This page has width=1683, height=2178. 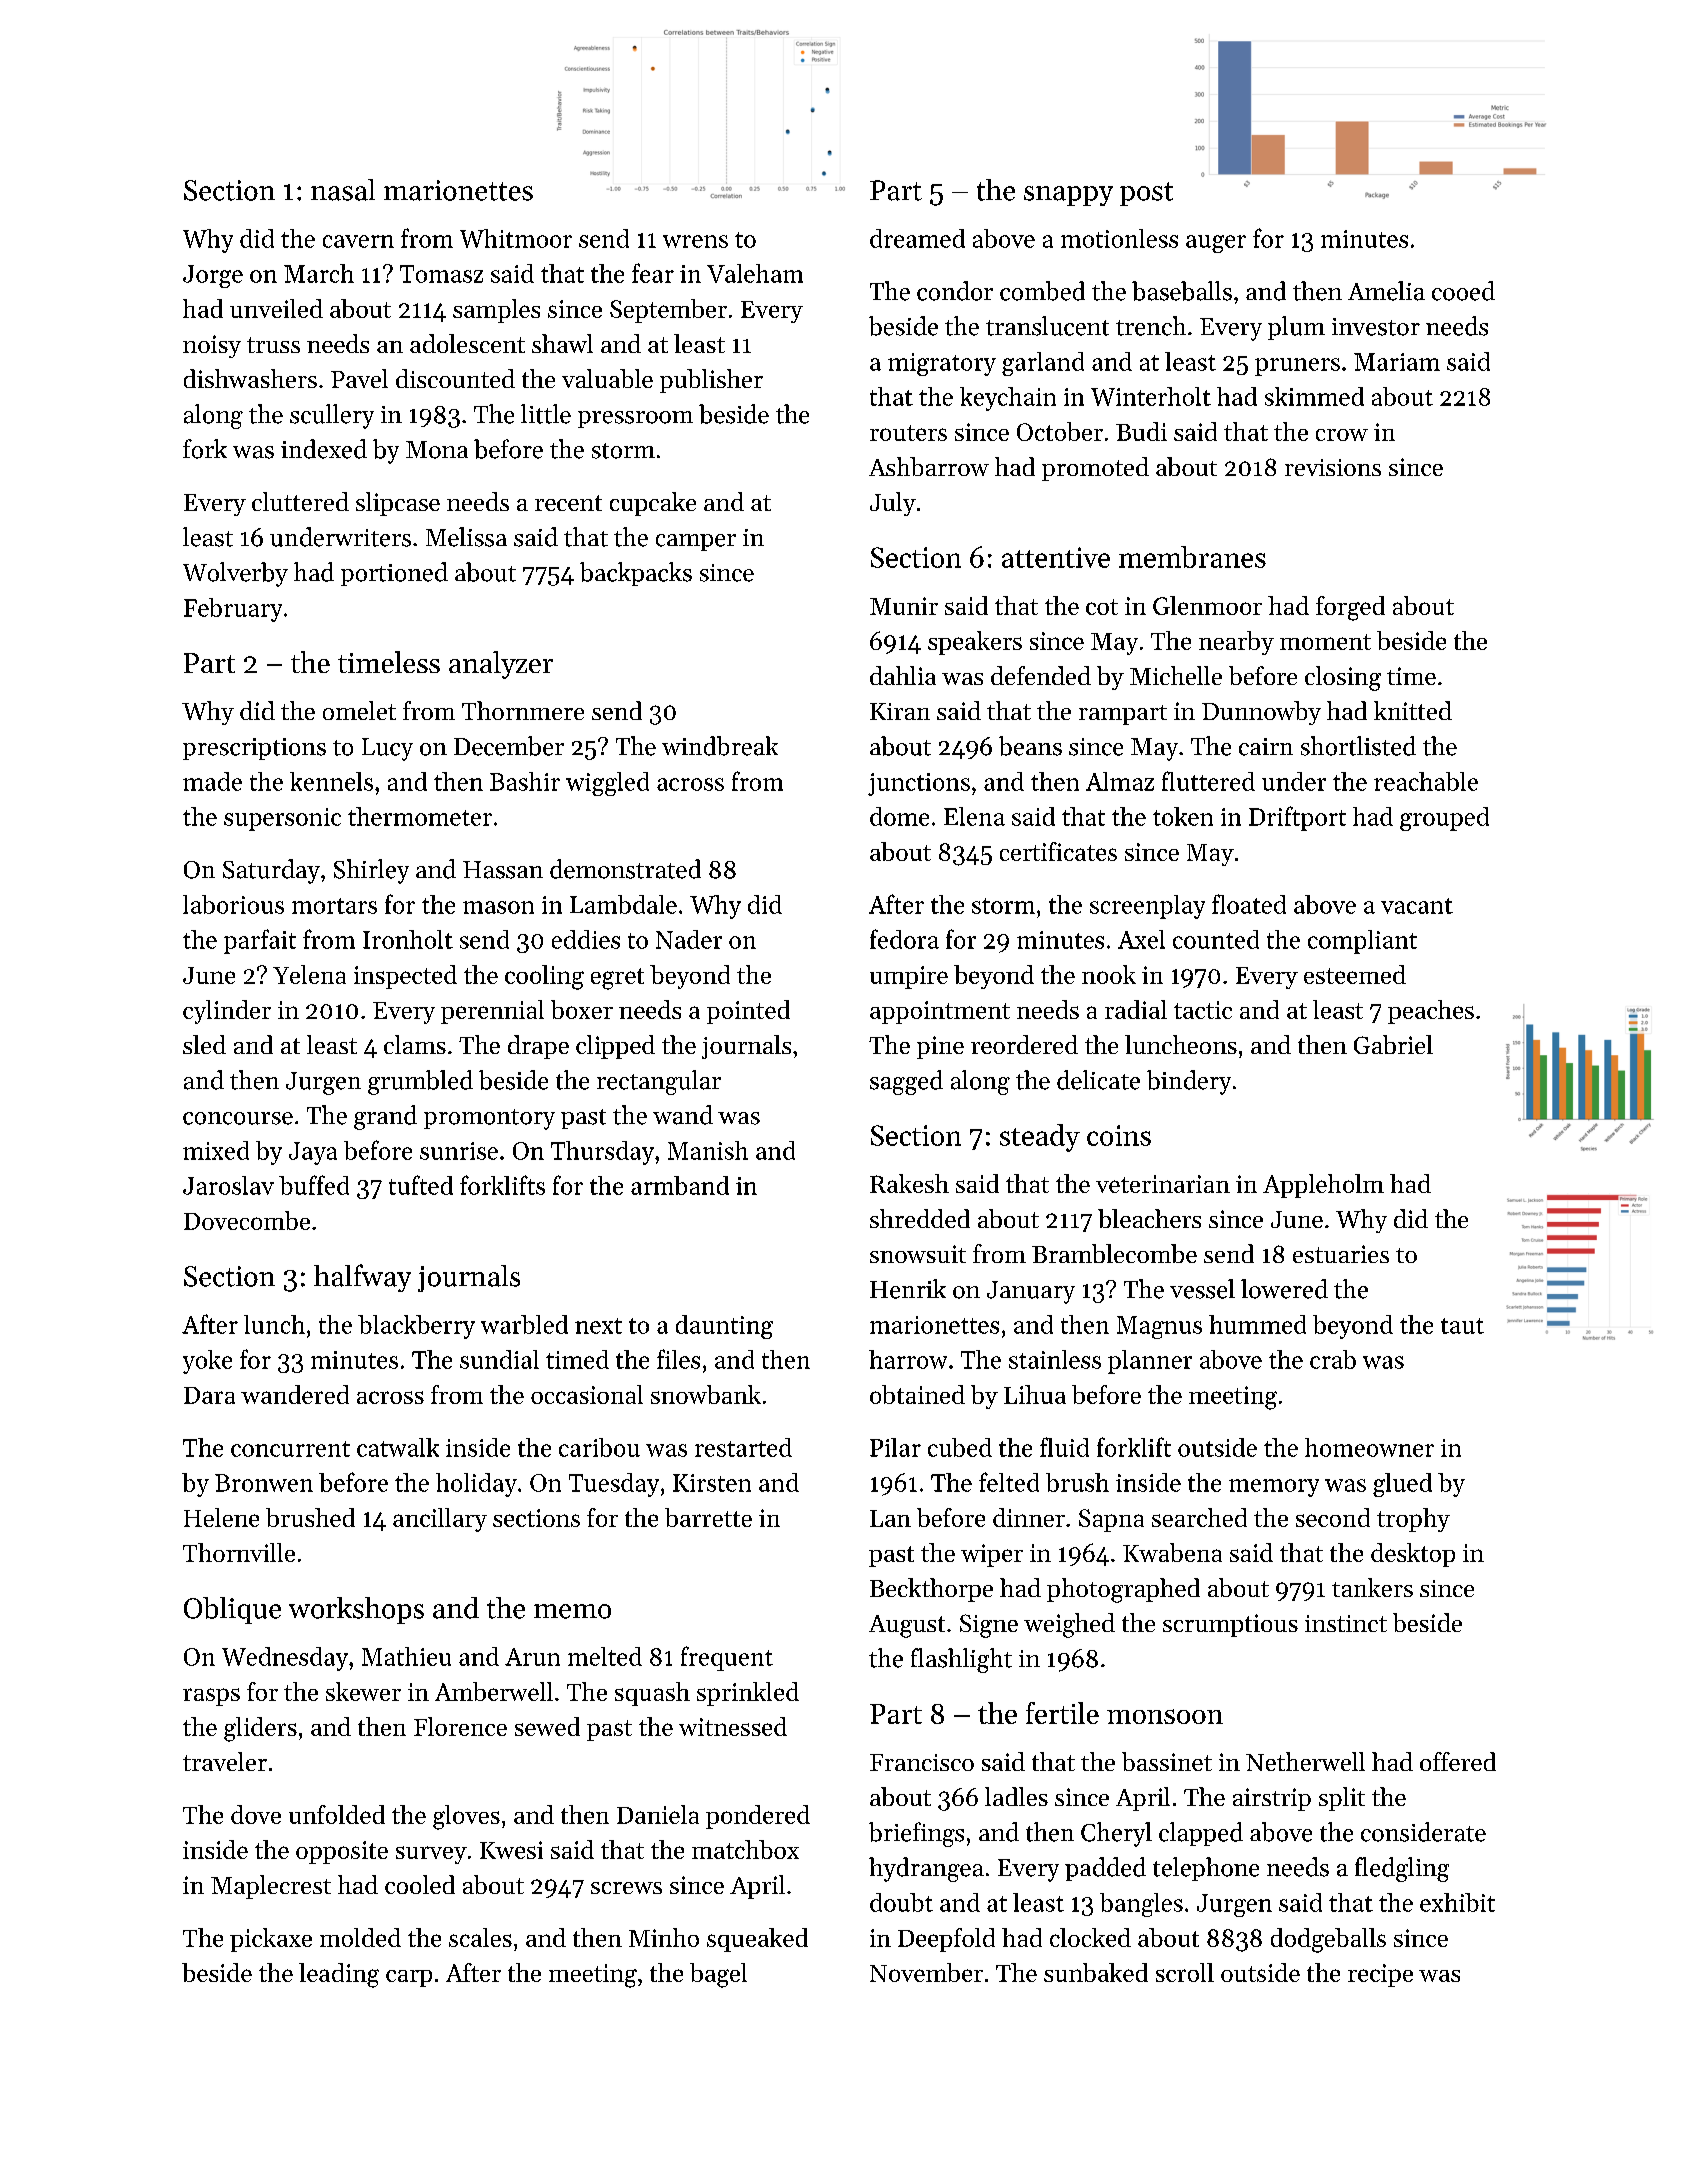 I want to click on Nader, so click(x=689, y=939).
